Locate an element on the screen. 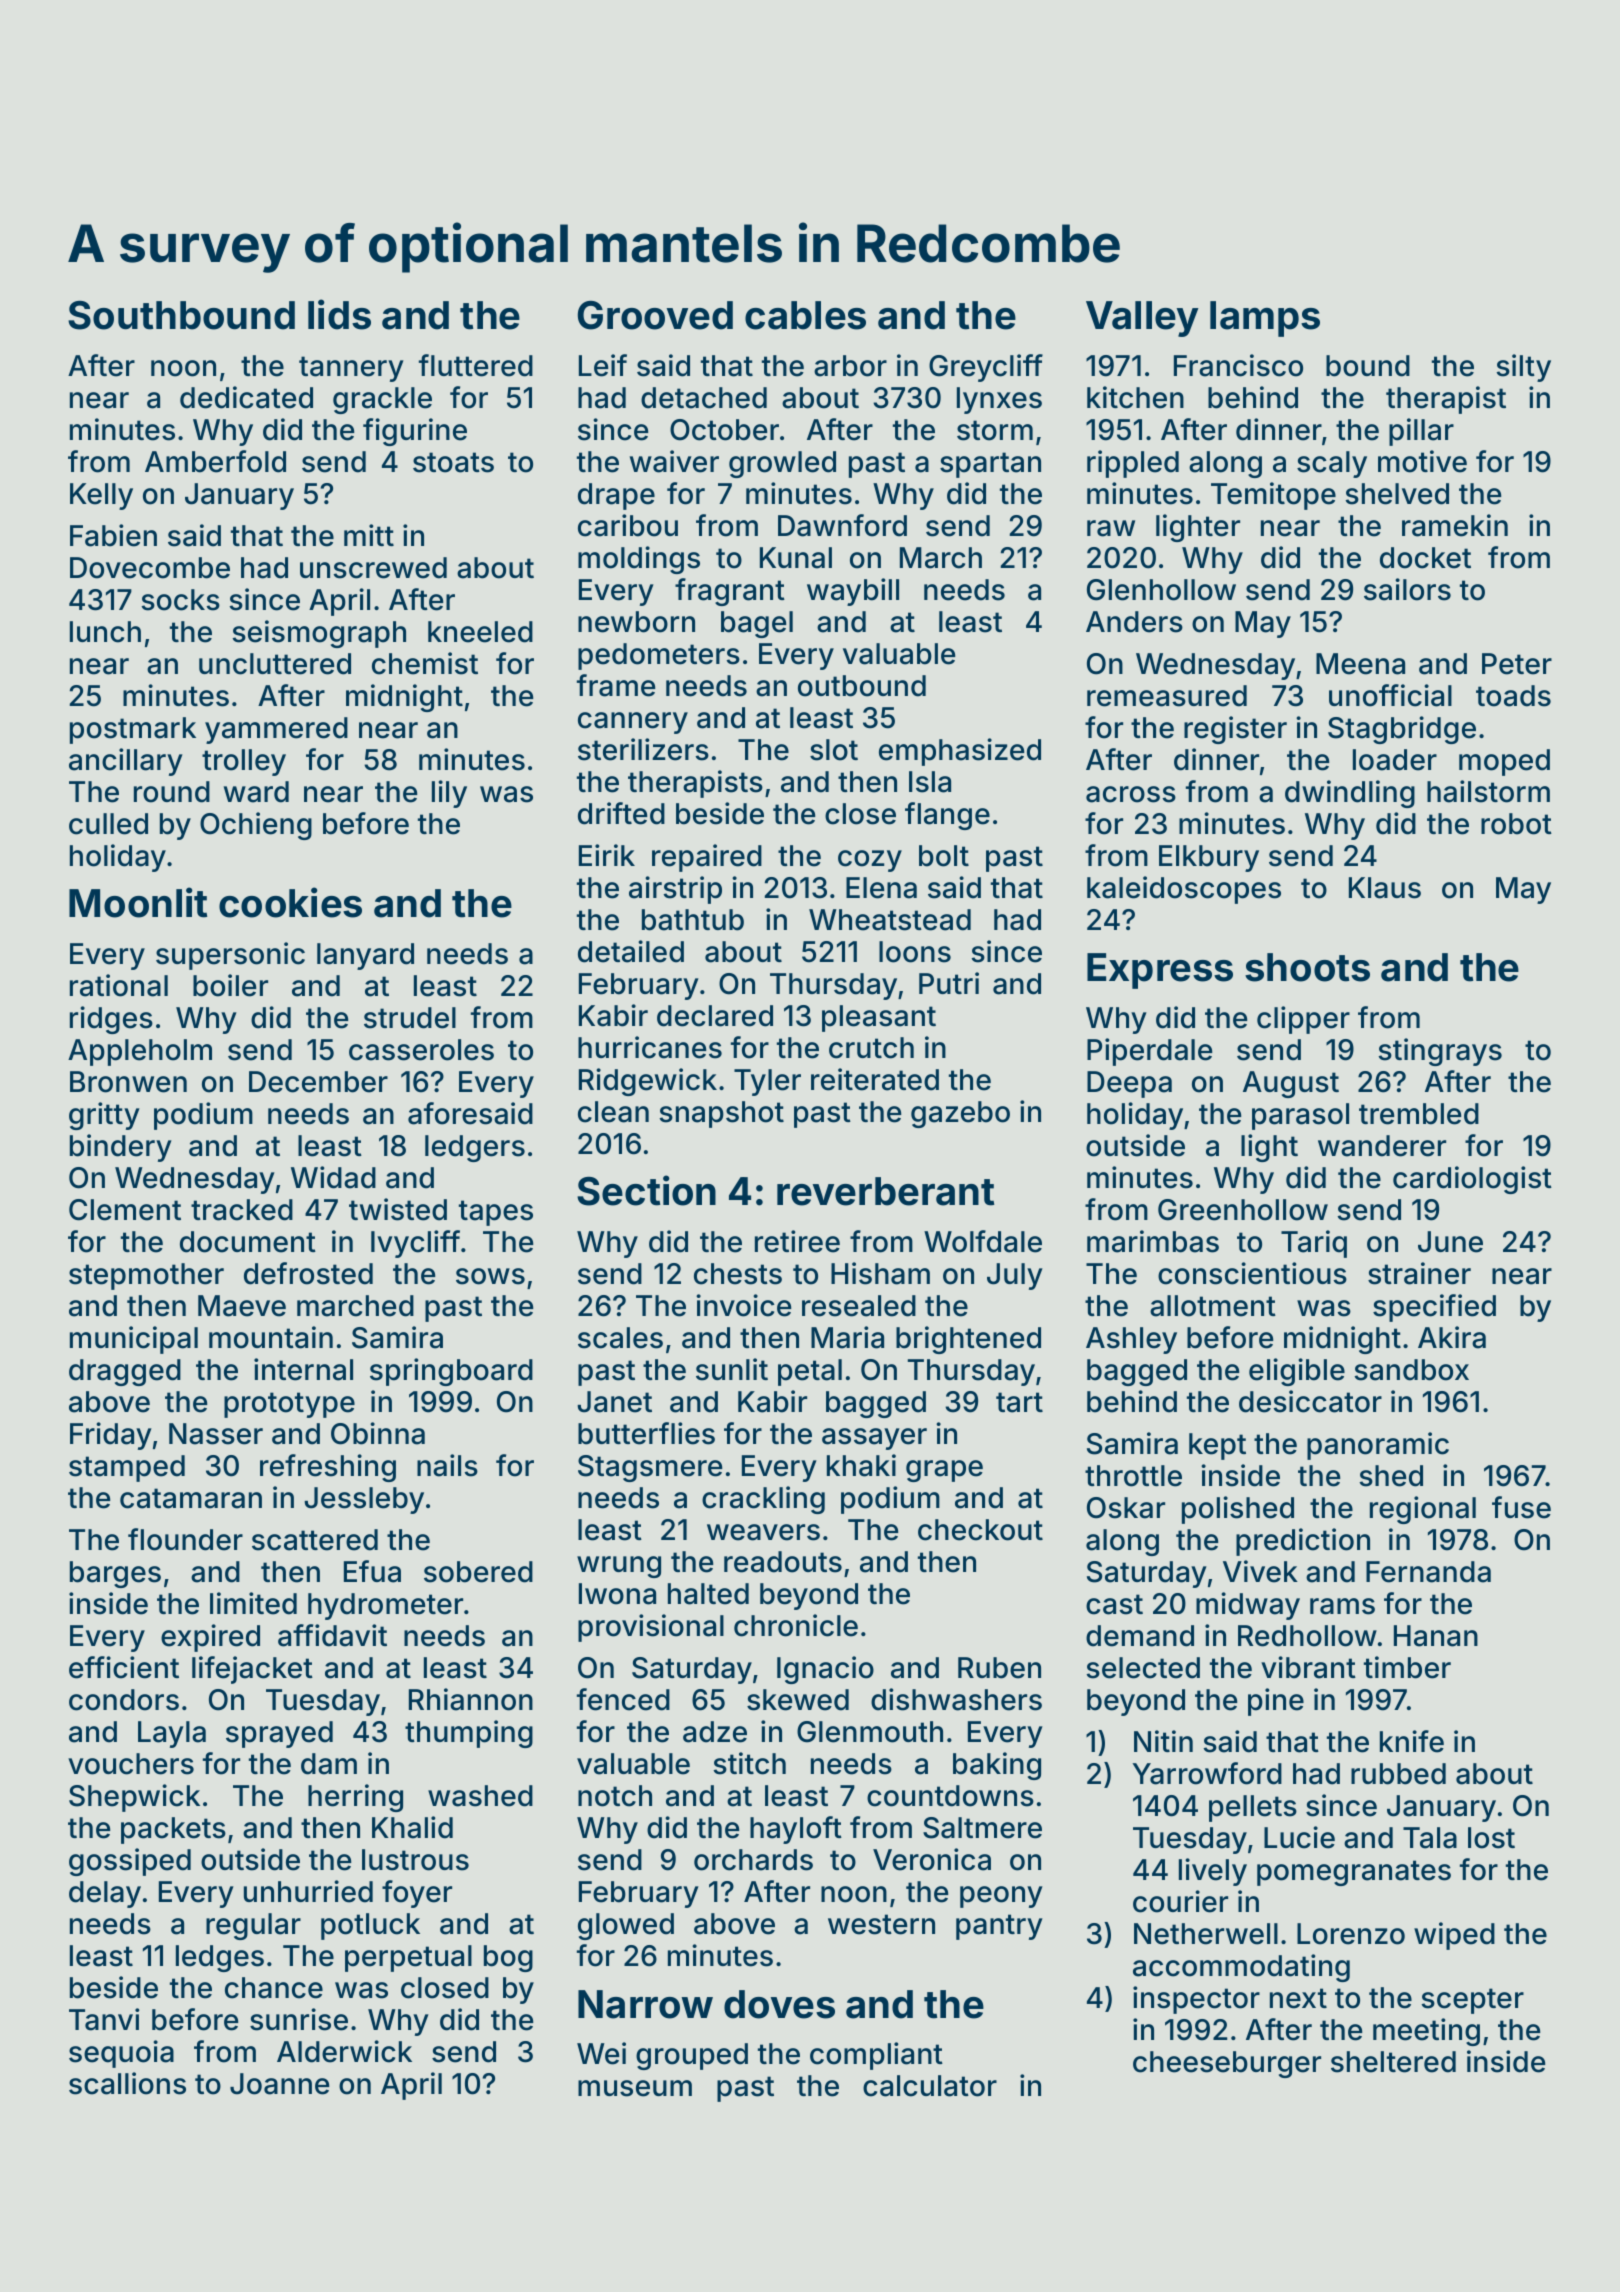 The height and width of the screenshot is (2292, 1620). waybill is located at coordinates (853, 592).
